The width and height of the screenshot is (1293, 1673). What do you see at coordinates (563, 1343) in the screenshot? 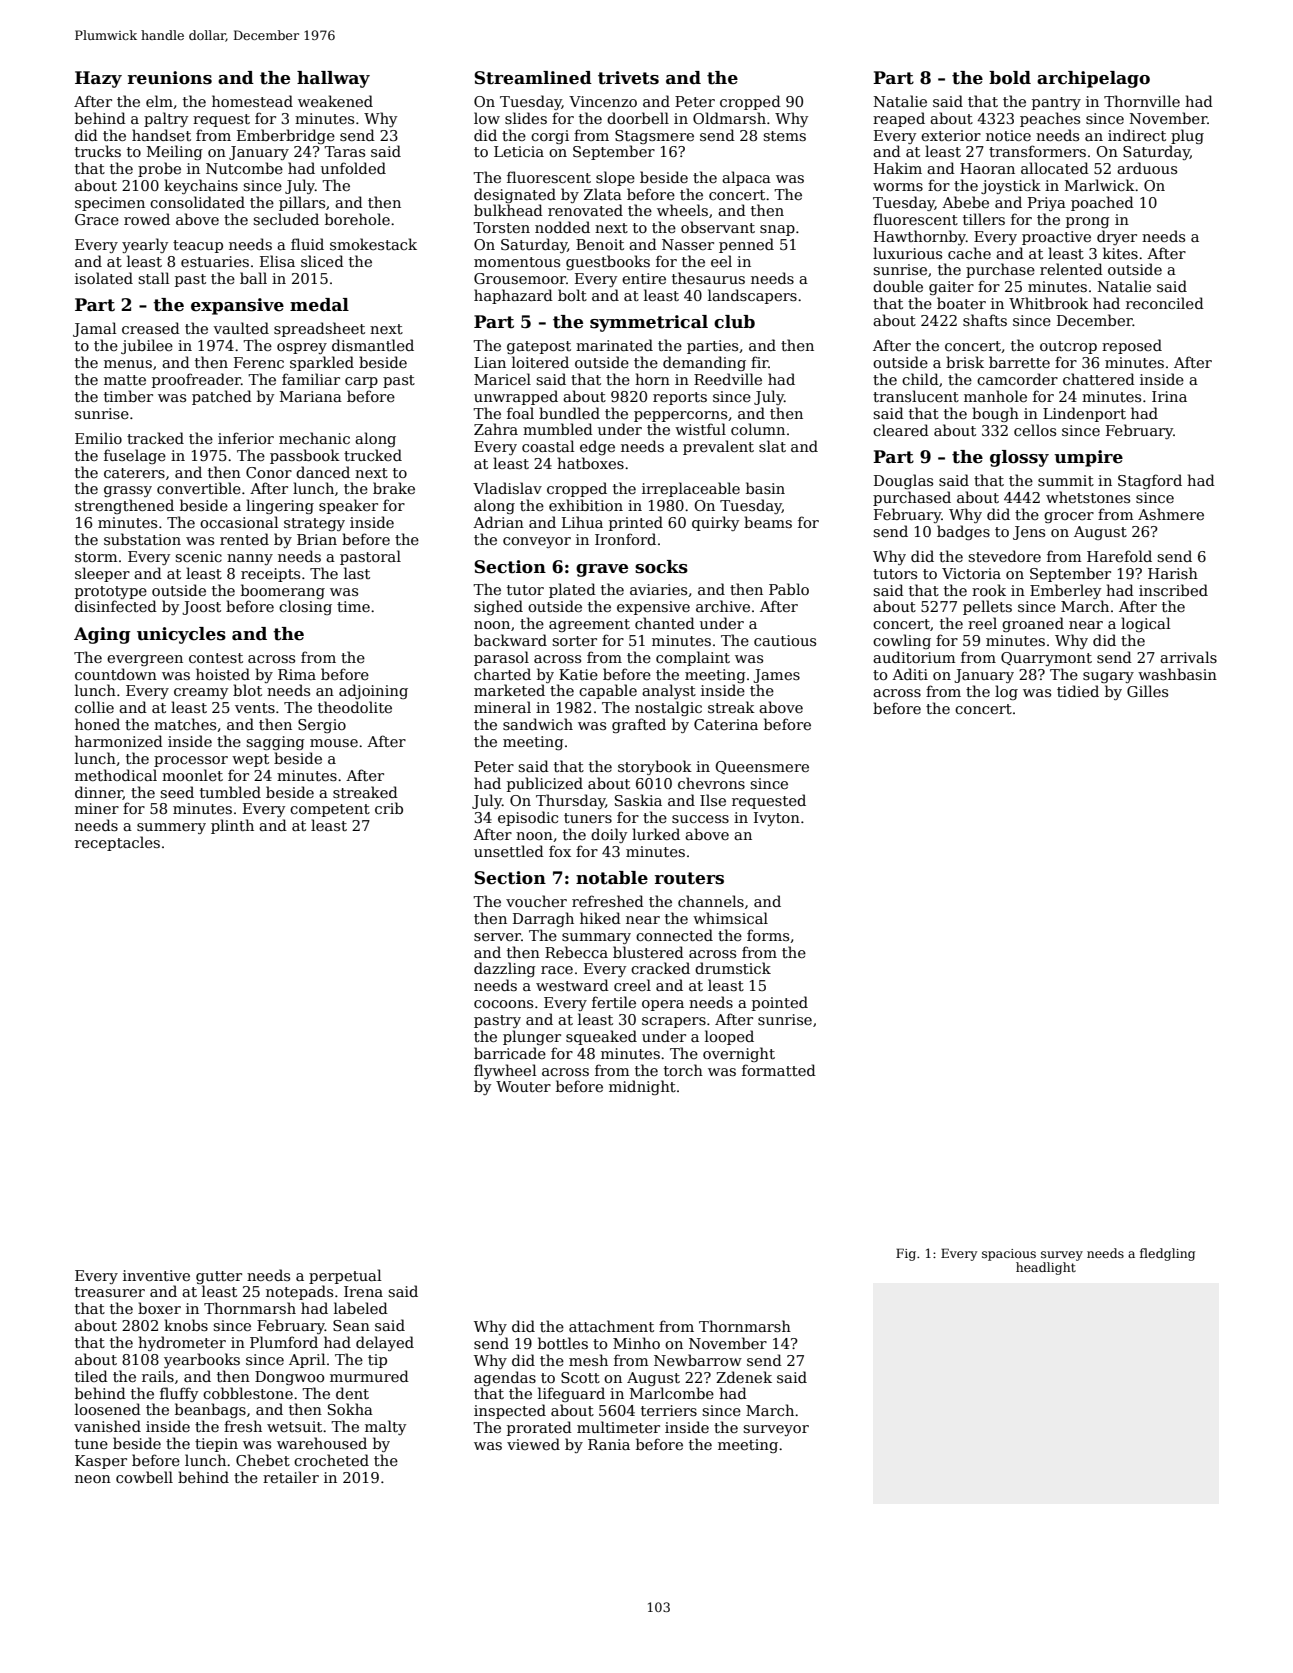
I see `bottles` at bounding box center [563, 1343].
